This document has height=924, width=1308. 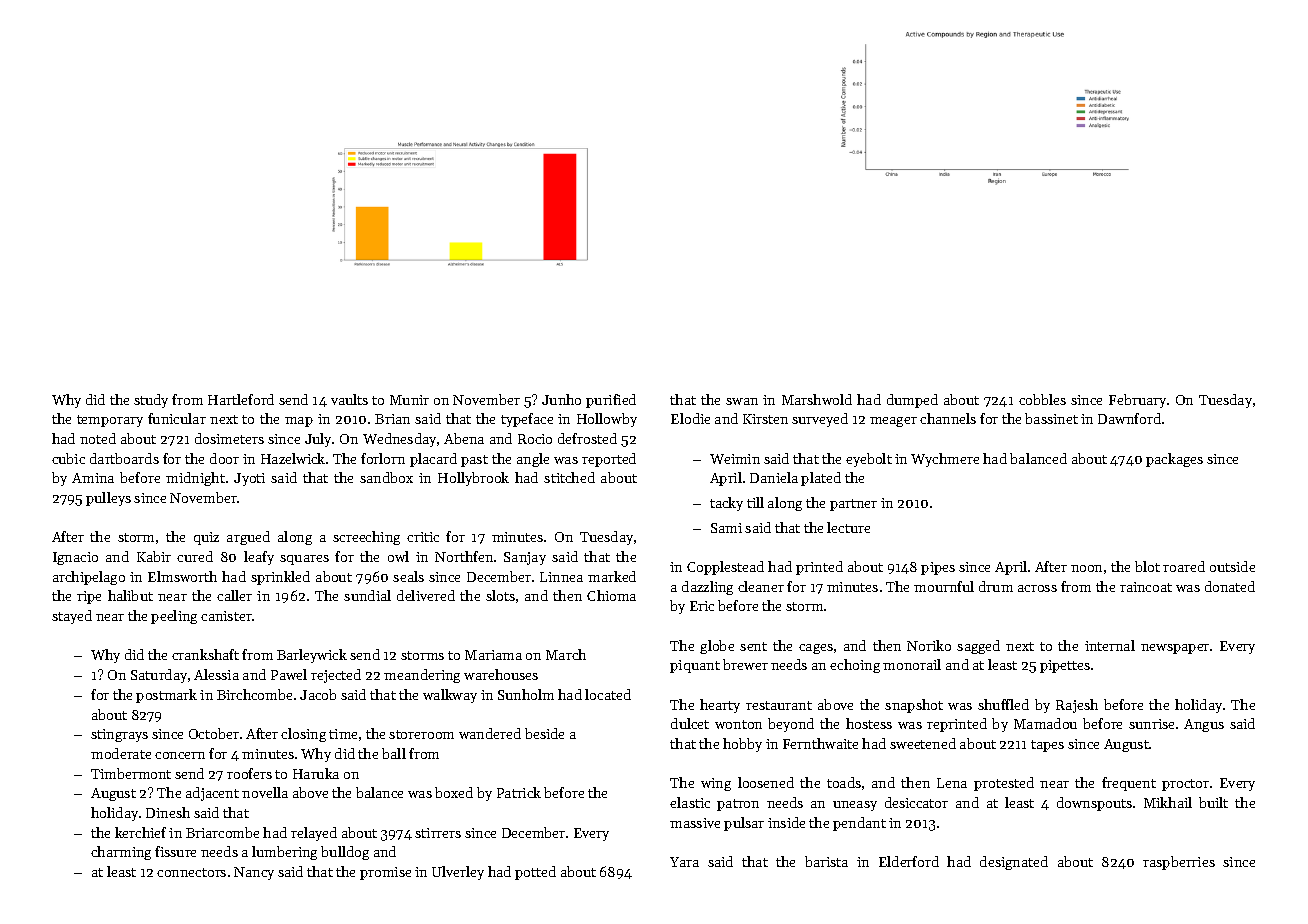 I want to click on cobbles, so click(x=1042, y=399).
